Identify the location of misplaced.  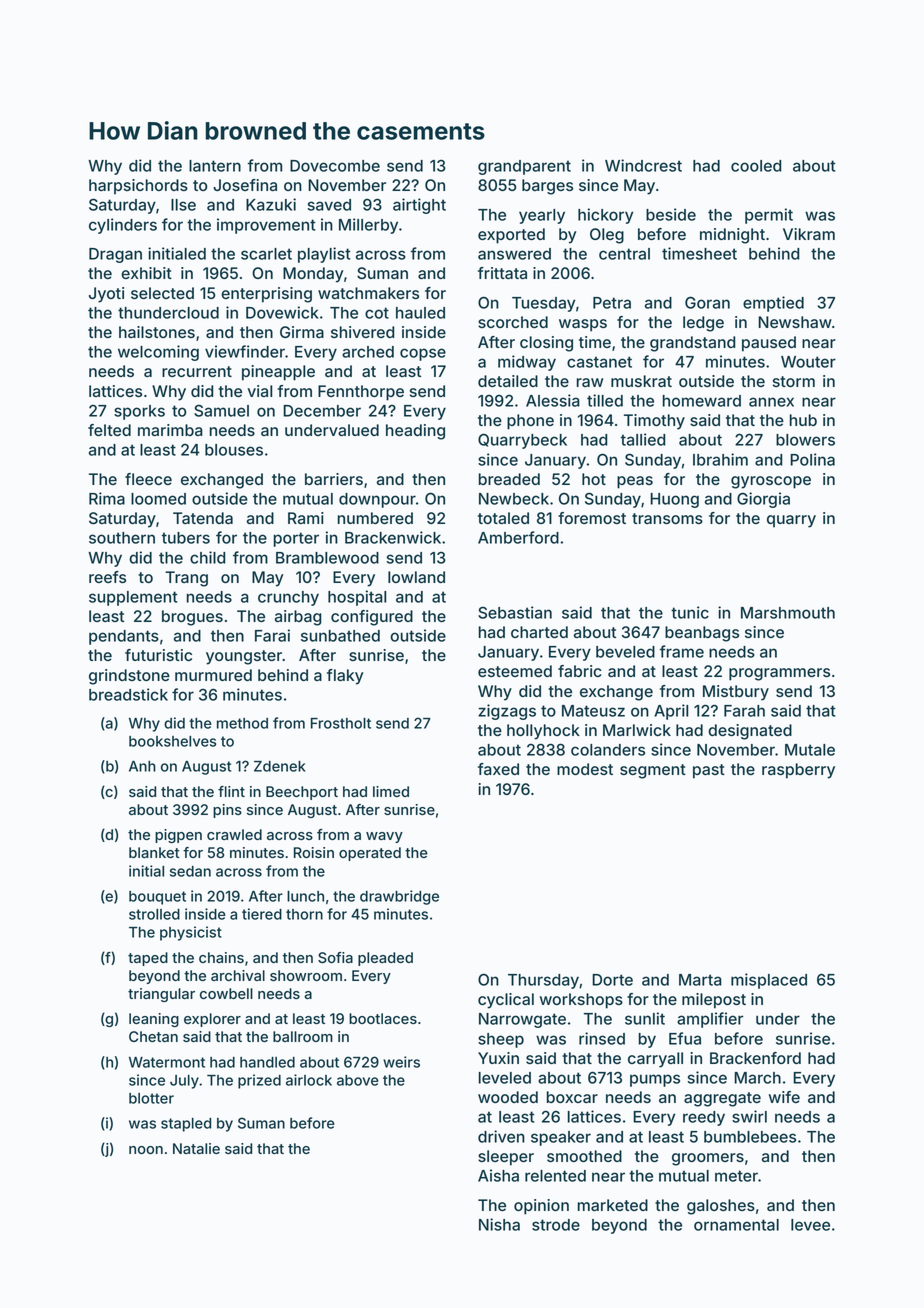
(769, 981).
